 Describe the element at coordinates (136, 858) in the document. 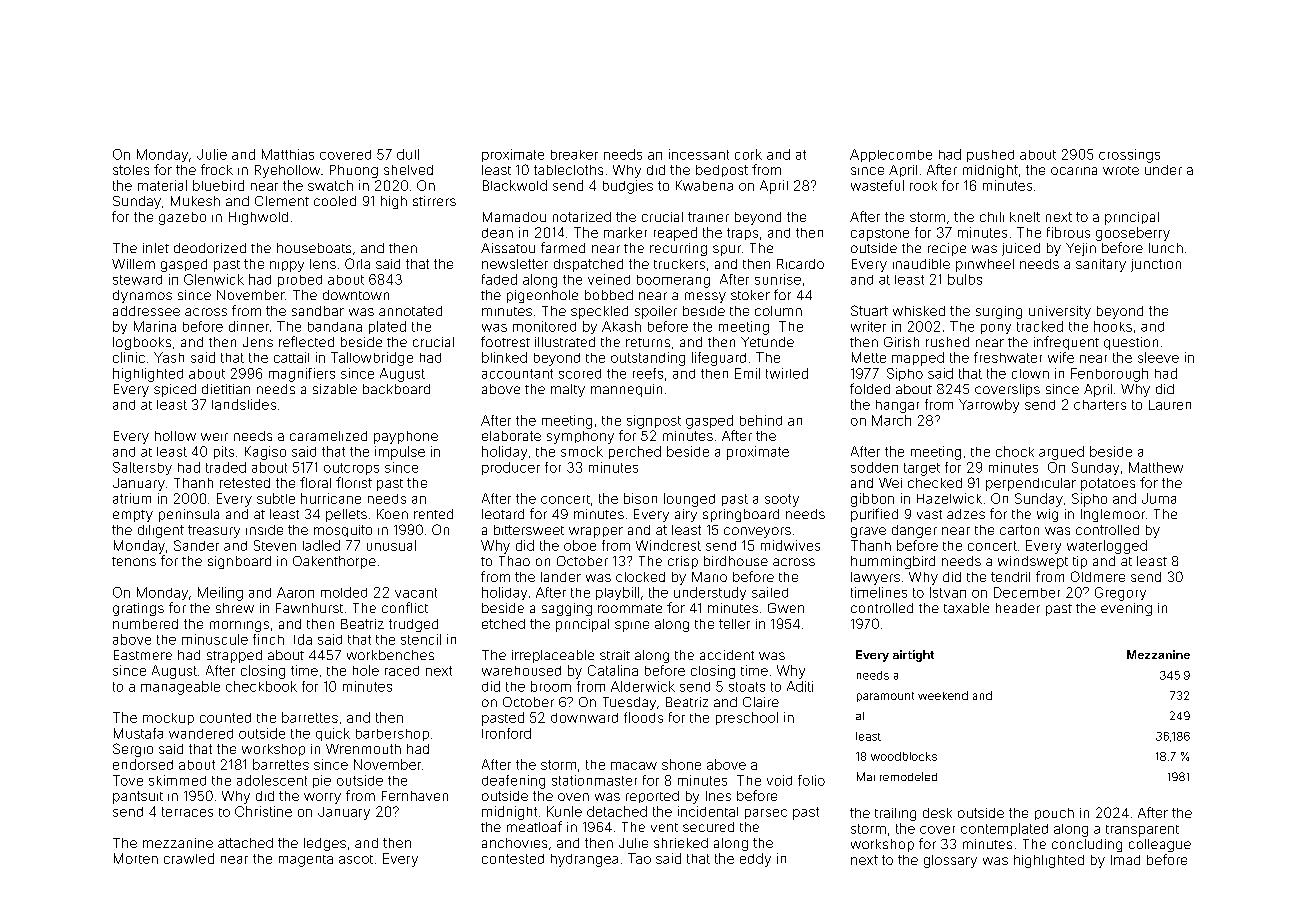

I see `Morten` at that location.
